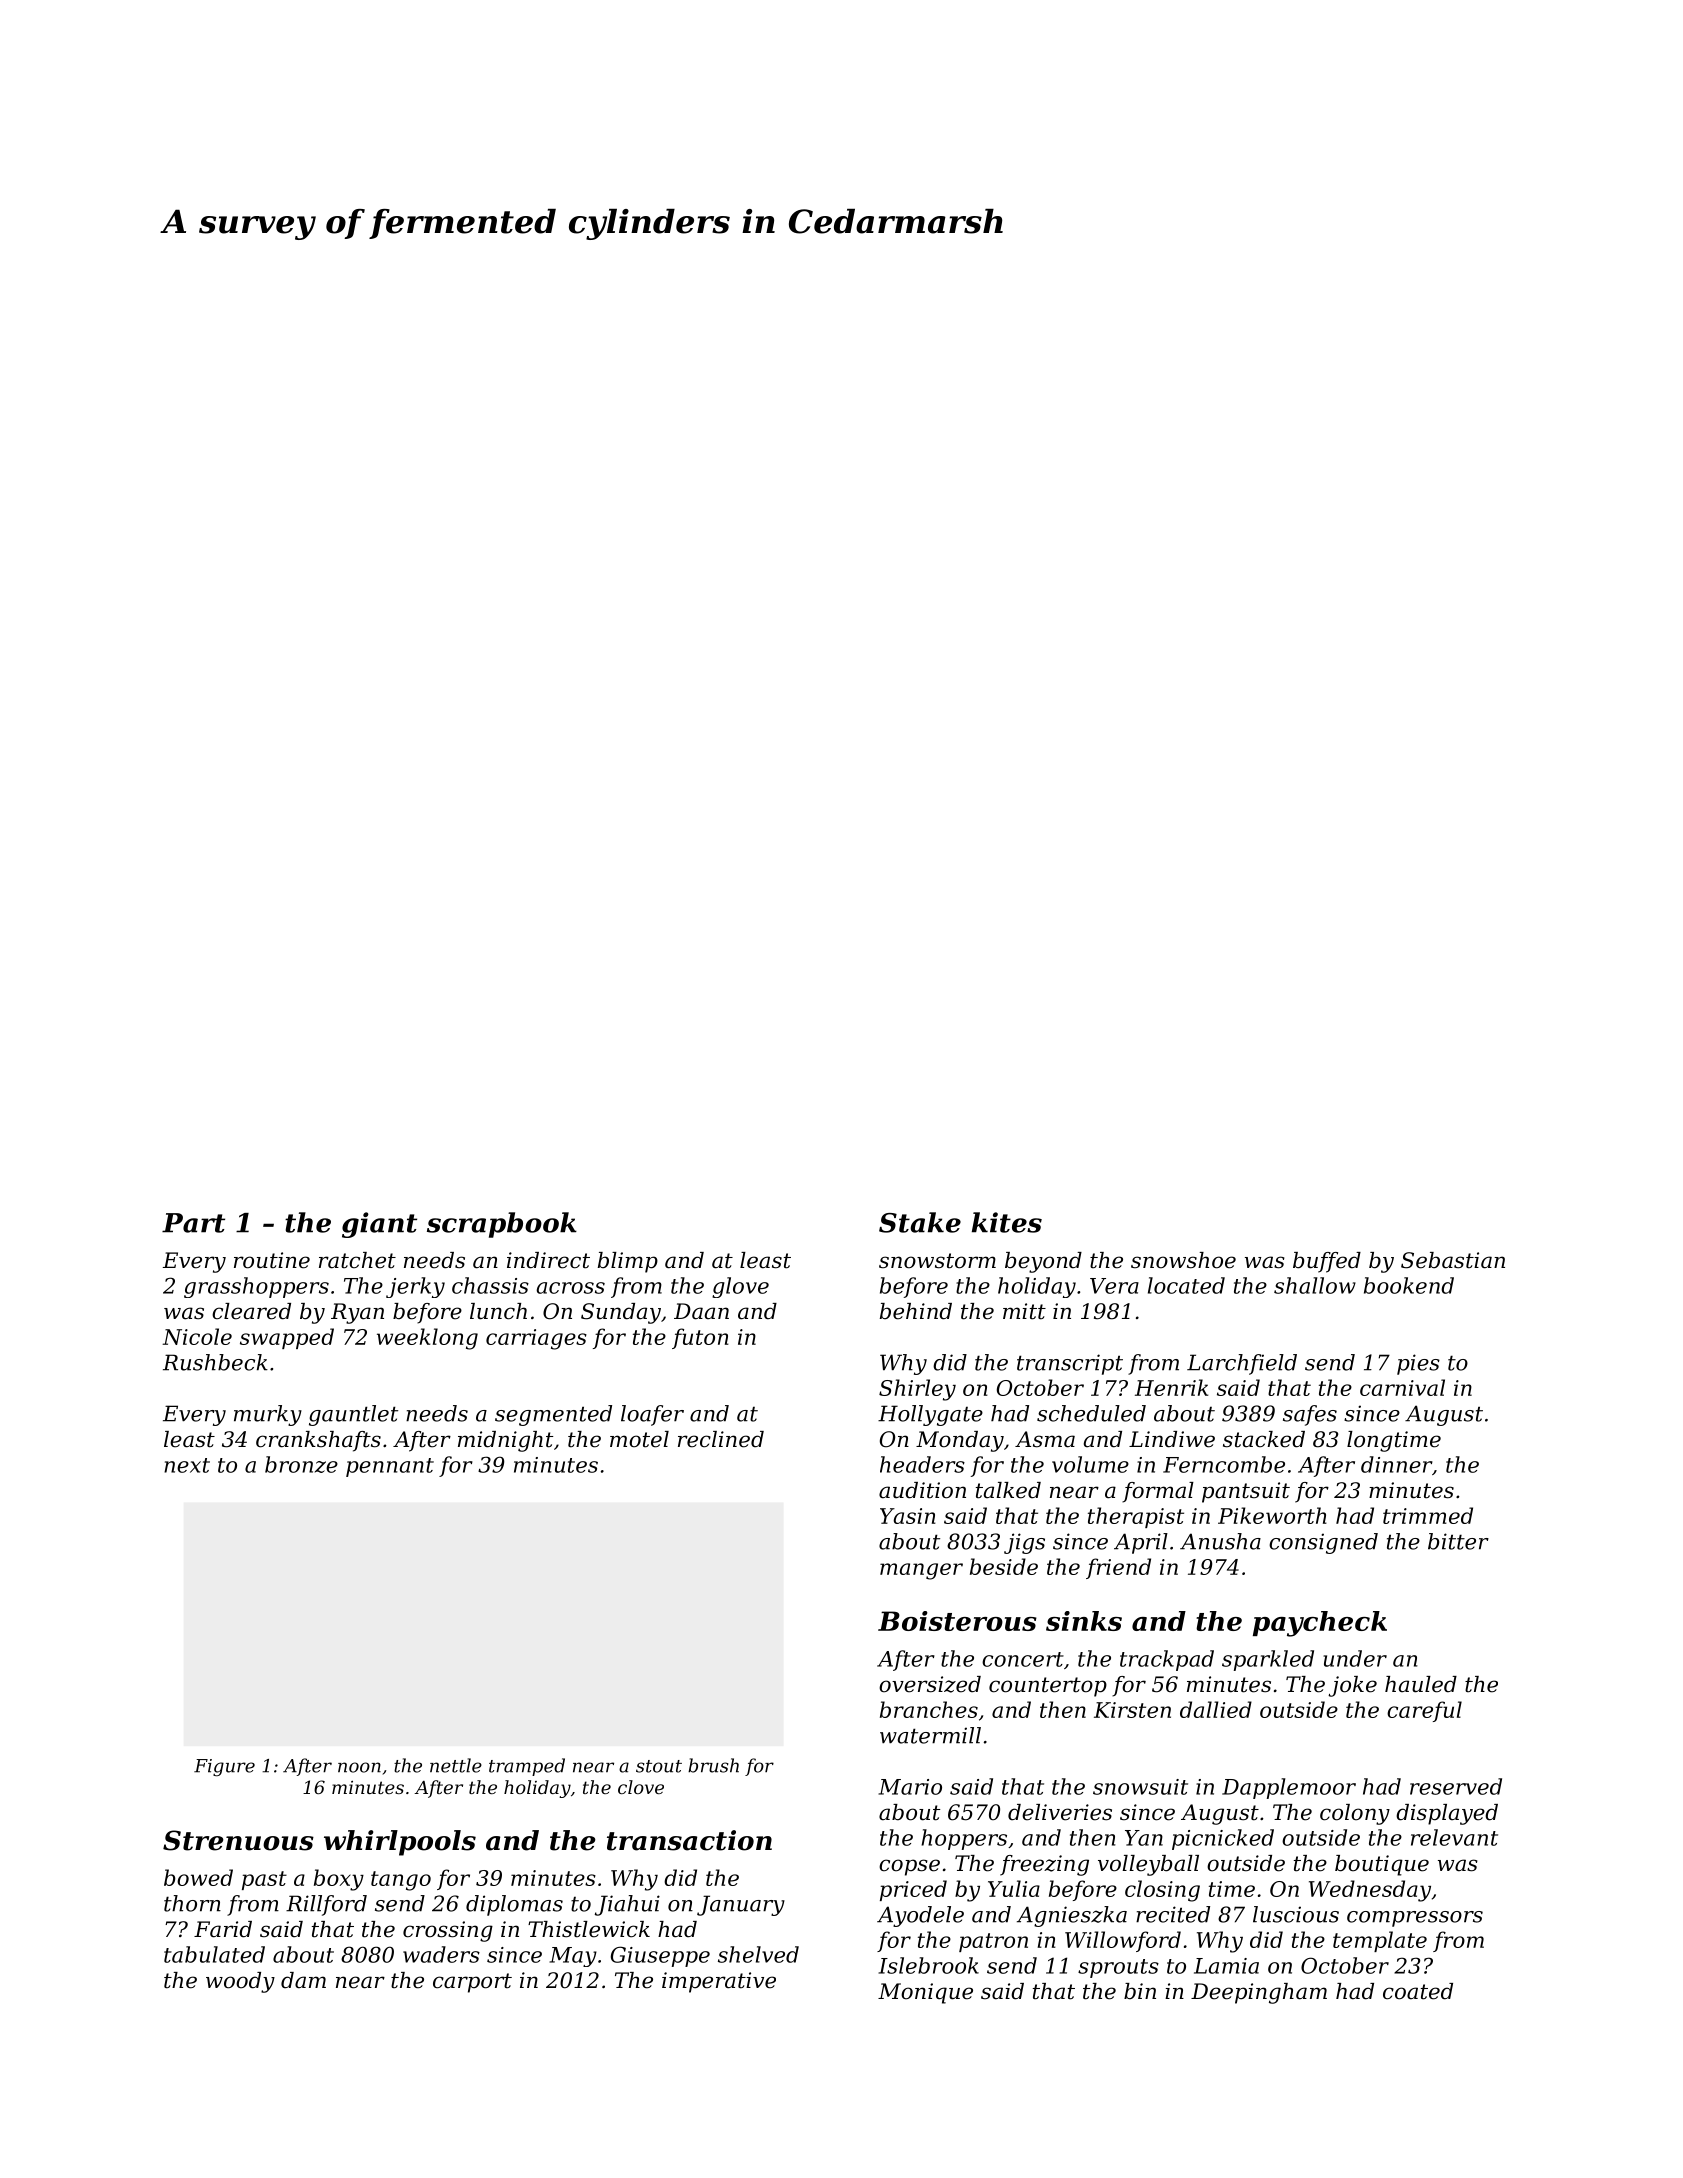 The width and height of the screenshot is (1683, 2178). Describe the element at coordinates (758, 1954) in the screenshot. I see `shelved` at that location.
